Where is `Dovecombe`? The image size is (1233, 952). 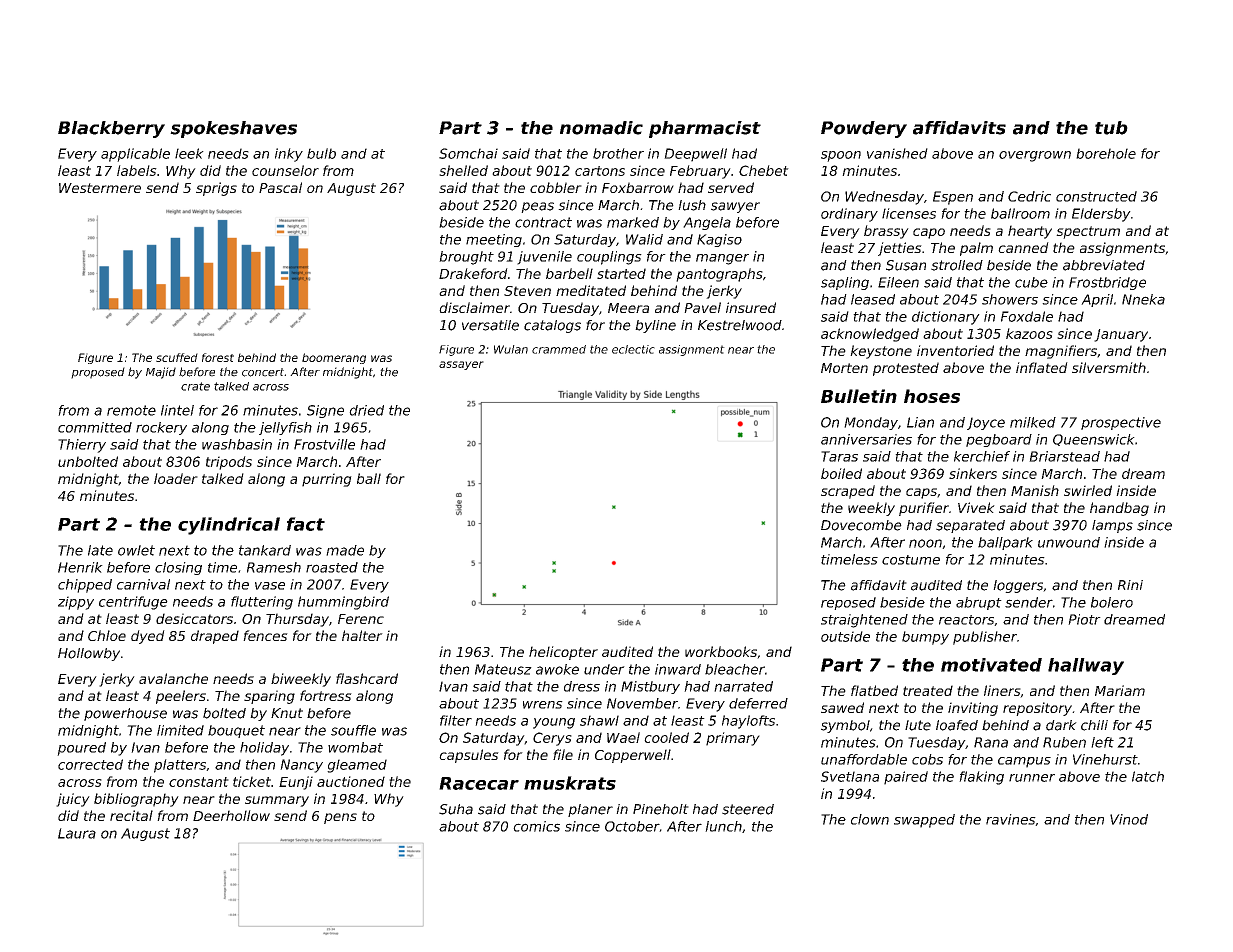 Dovecombe is located at coordinates (861, 525).
